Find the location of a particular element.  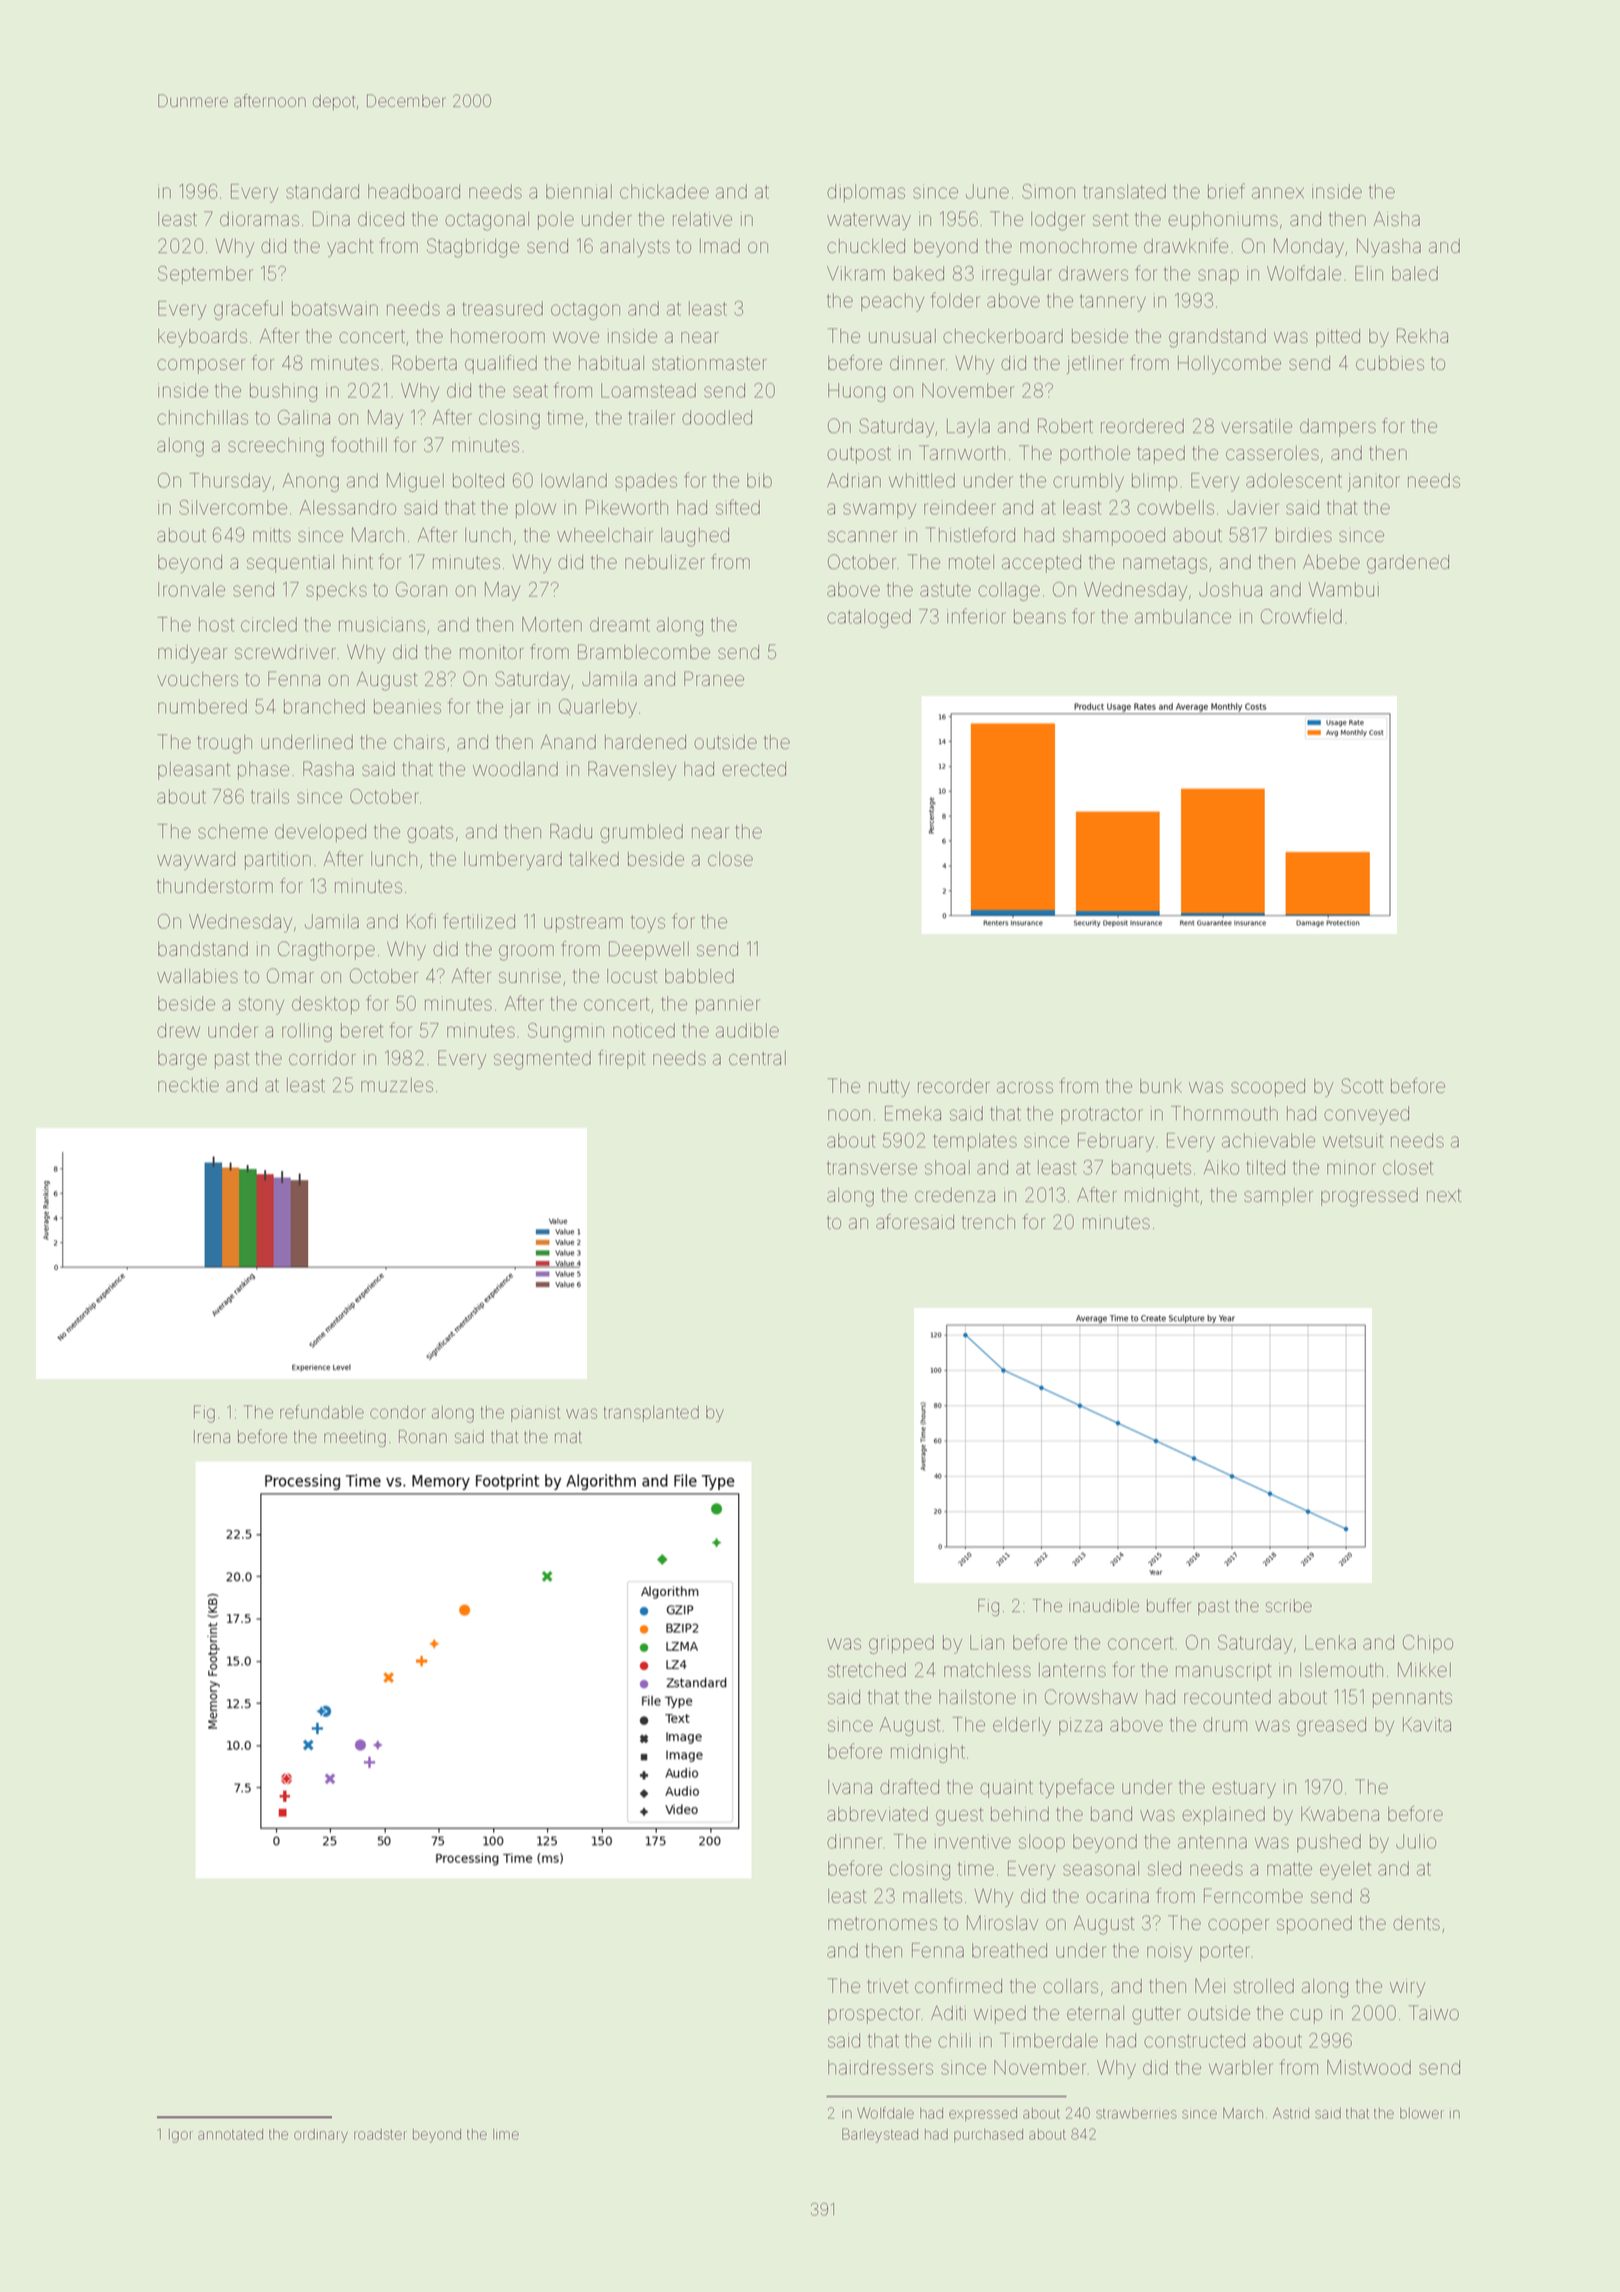

brief is located at coordinates (1226, 191).
